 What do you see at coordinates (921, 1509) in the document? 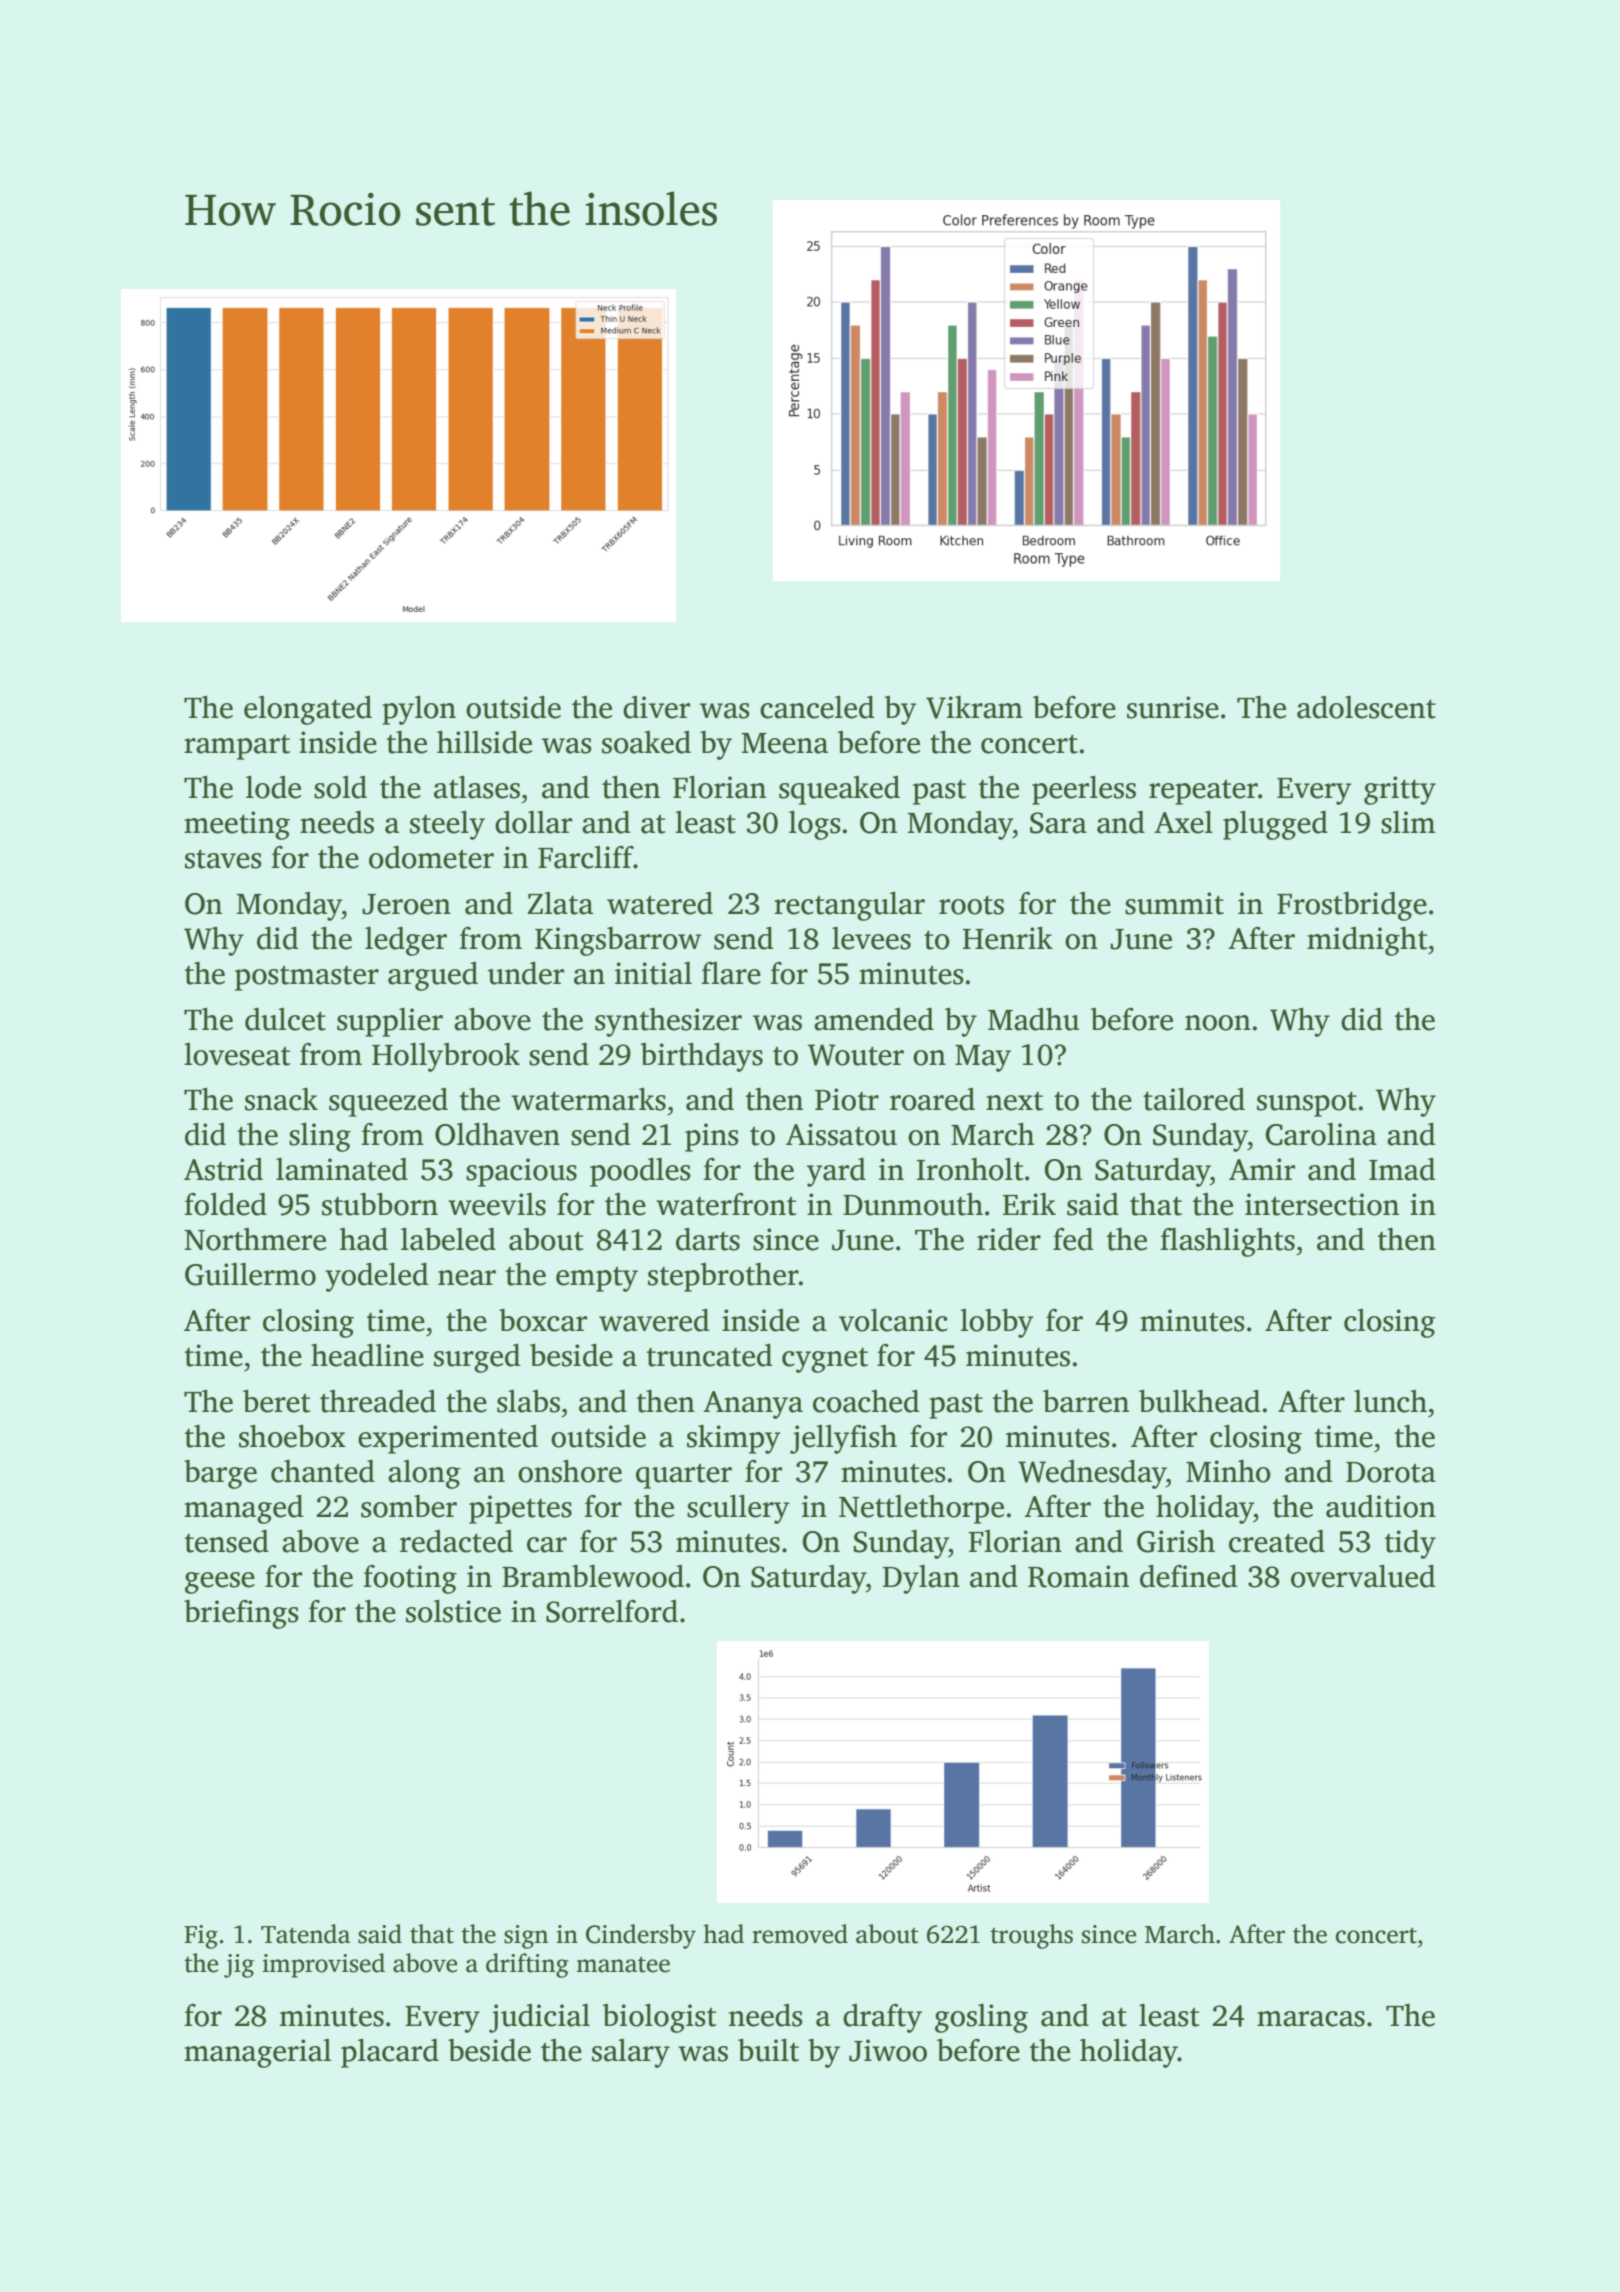
I see `Nettlethorpe` at bounding box center [921, 1509].
